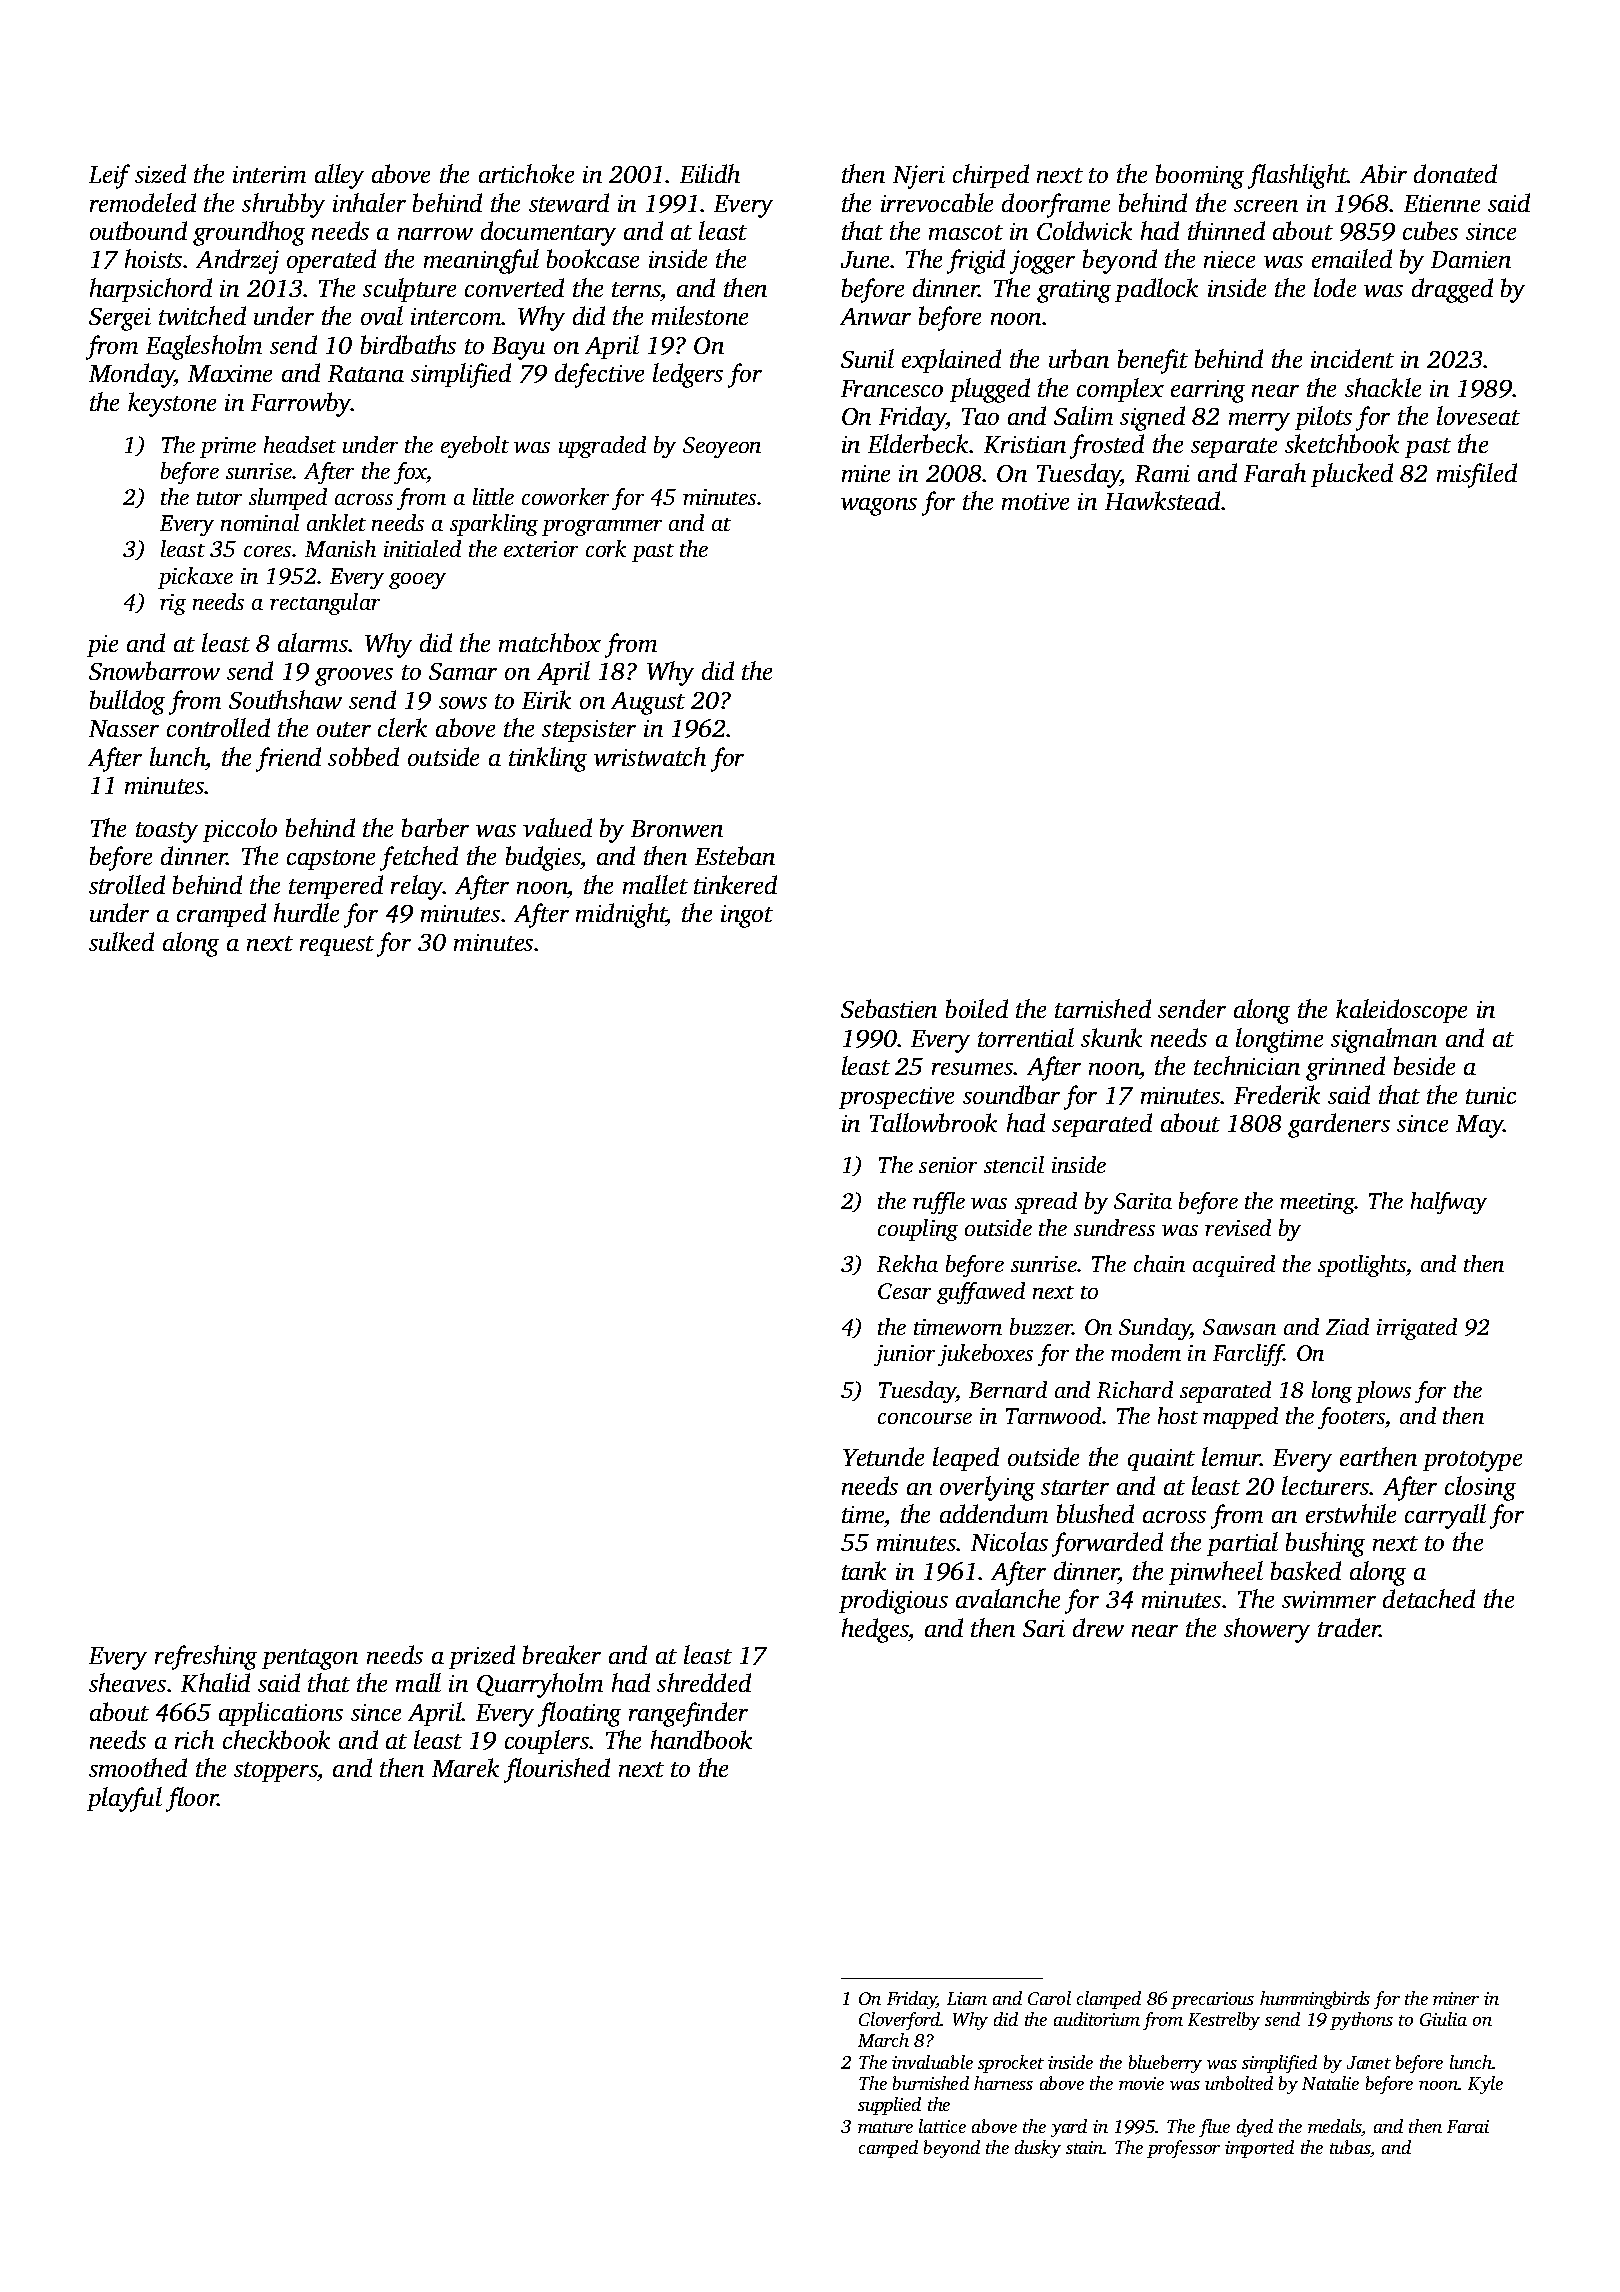  I want to click on Southshaw, so click(285, 699).
